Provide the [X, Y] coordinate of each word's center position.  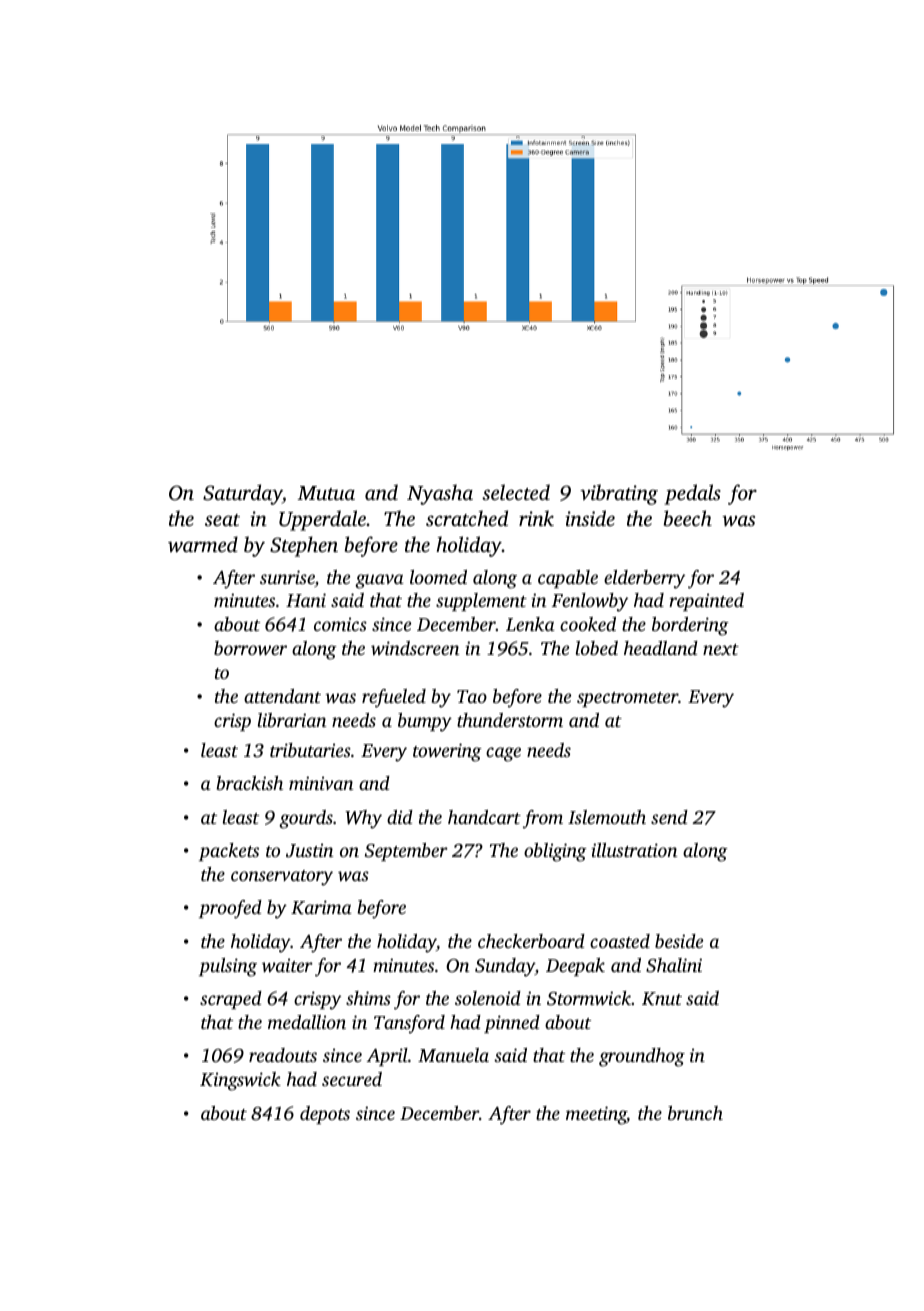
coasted [620, 941]
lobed [597, 648]
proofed [230, 909]
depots [325, 1115]
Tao [472, 696]
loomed [438, 577]
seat [222, 520]
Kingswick [240, 1081]
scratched [467, 518]
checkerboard [531, 941]
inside [590, 518]
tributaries [310, 750]
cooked [588, 624]
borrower [250, 648]
